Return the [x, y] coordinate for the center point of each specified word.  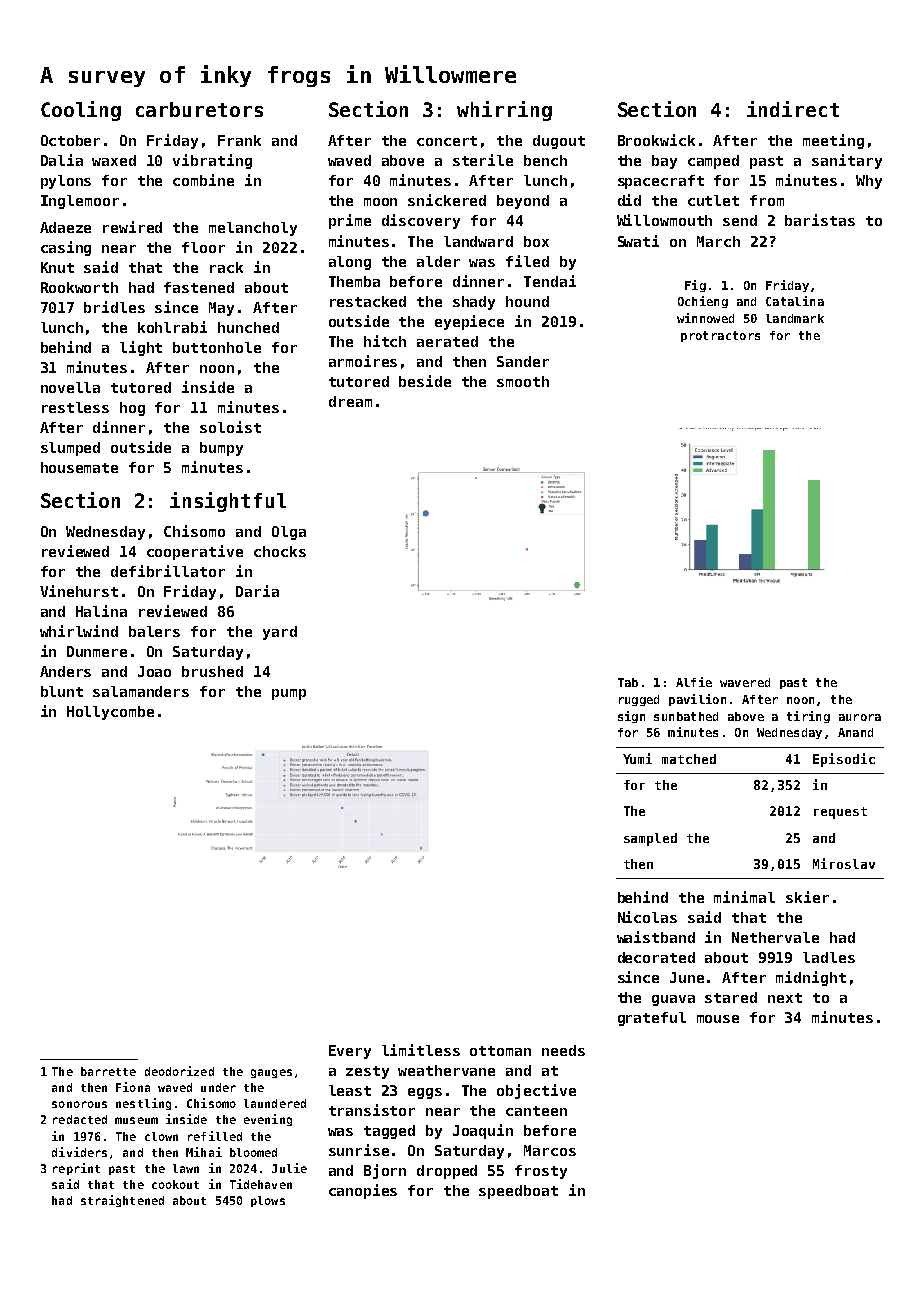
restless [75, 407]
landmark [795, 318]
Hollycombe [110, 713]
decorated [656, 957]
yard [280, 633]
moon [380, 202]
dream [350, 401]
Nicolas [647, 917]
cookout [175, 1184]
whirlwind [79, 631]
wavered [745, 682]
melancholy [253, 229]
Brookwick [656, 140]
